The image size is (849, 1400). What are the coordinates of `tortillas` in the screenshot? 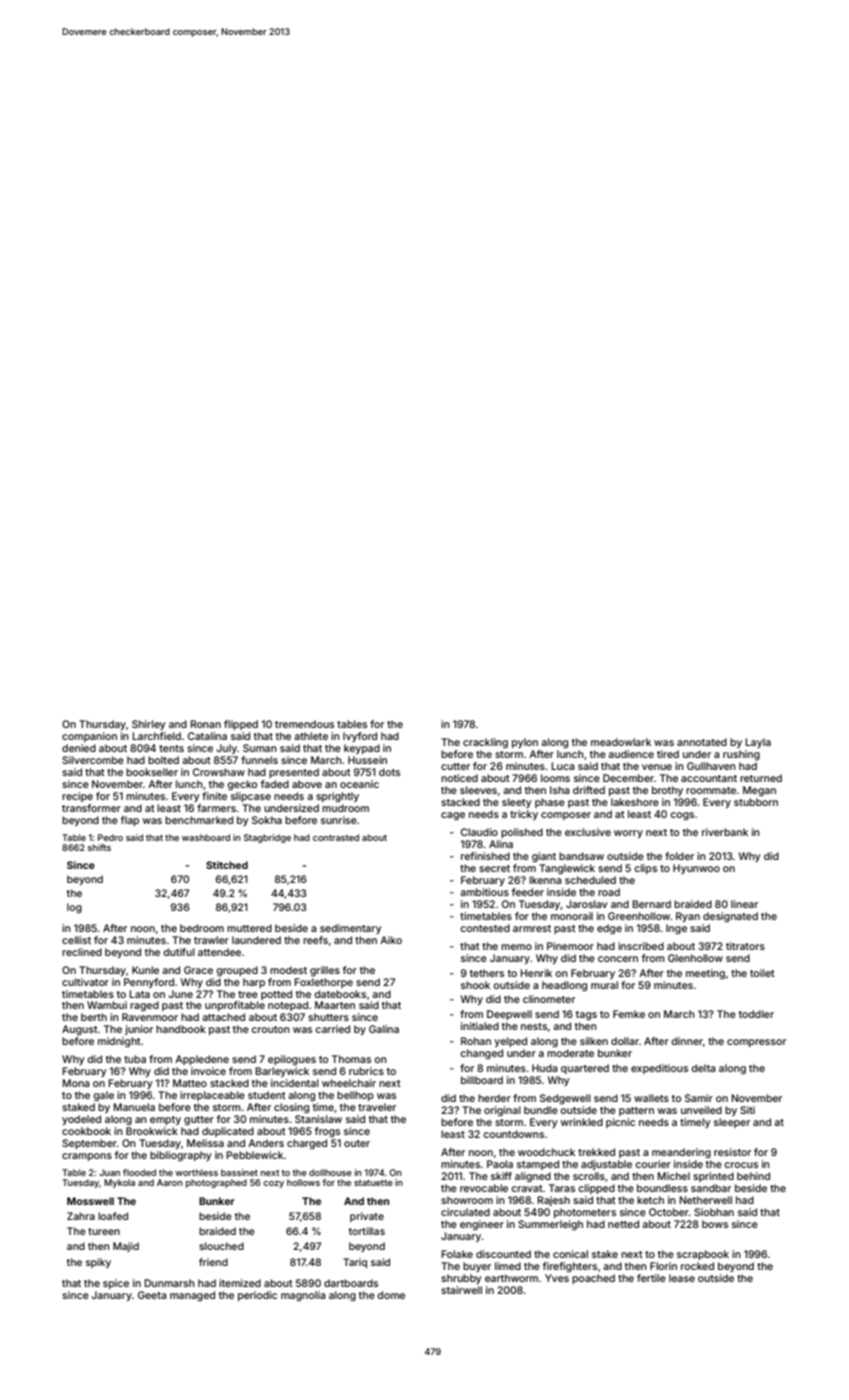 It's located at (367, 1231).
